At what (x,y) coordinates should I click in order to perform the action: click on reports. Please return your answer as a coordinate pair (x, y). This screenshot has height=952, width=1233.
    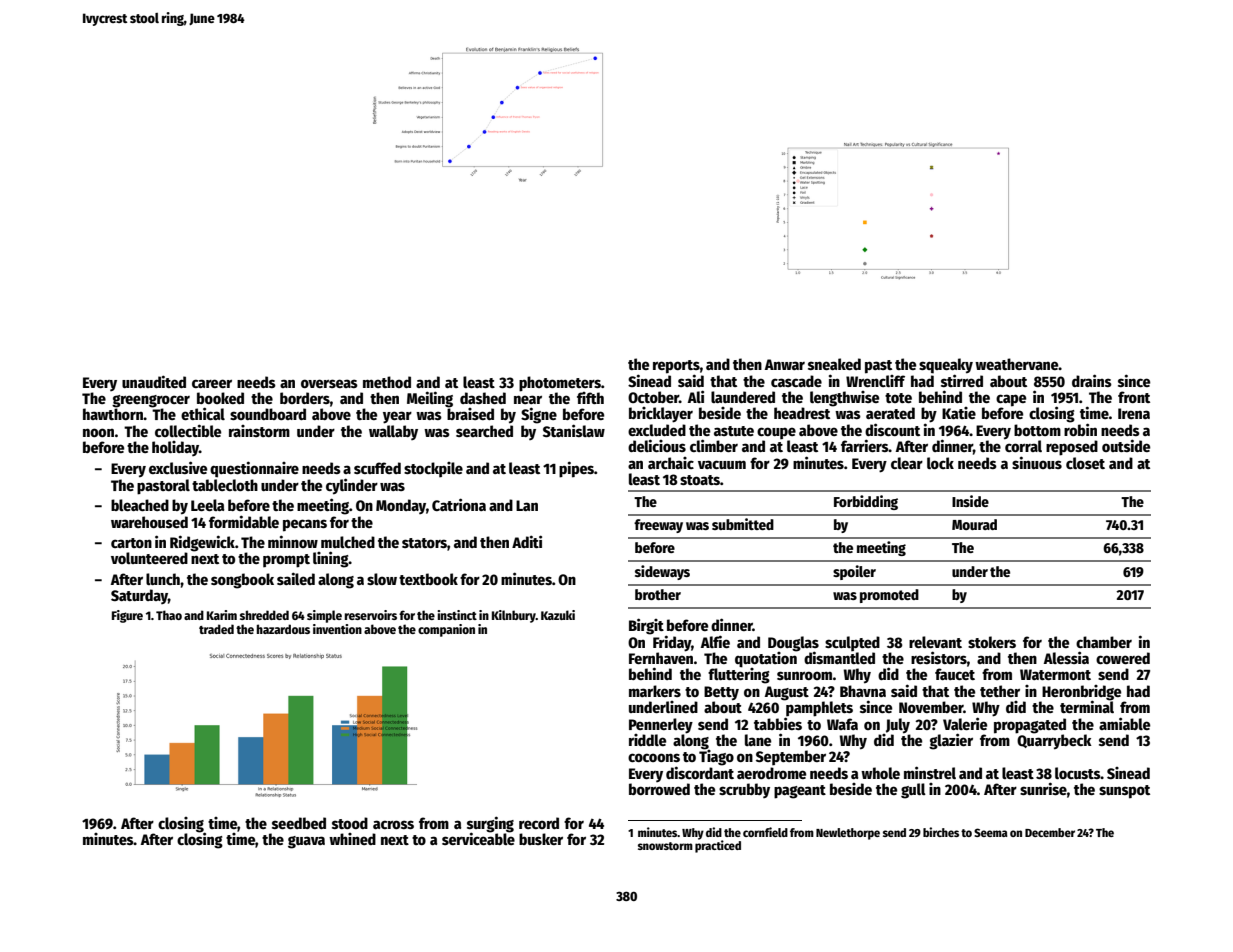
    Looking at the image, I should click on (676, 367).
